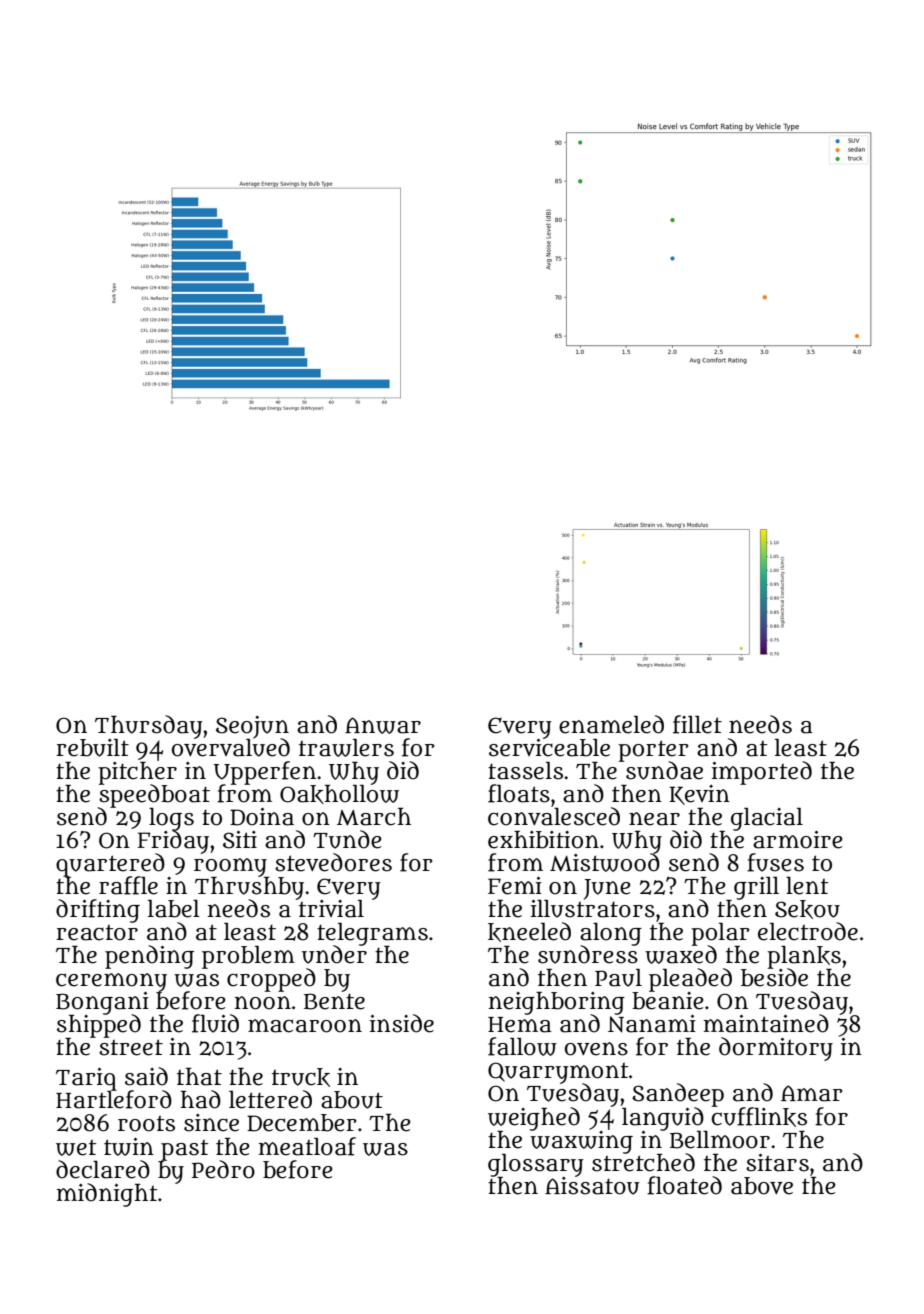 The width and height of the page is (924, 1314). What do you see at coordinates (697, 724) in the page?
I see `fillet` at bounding box center [697, 724].
